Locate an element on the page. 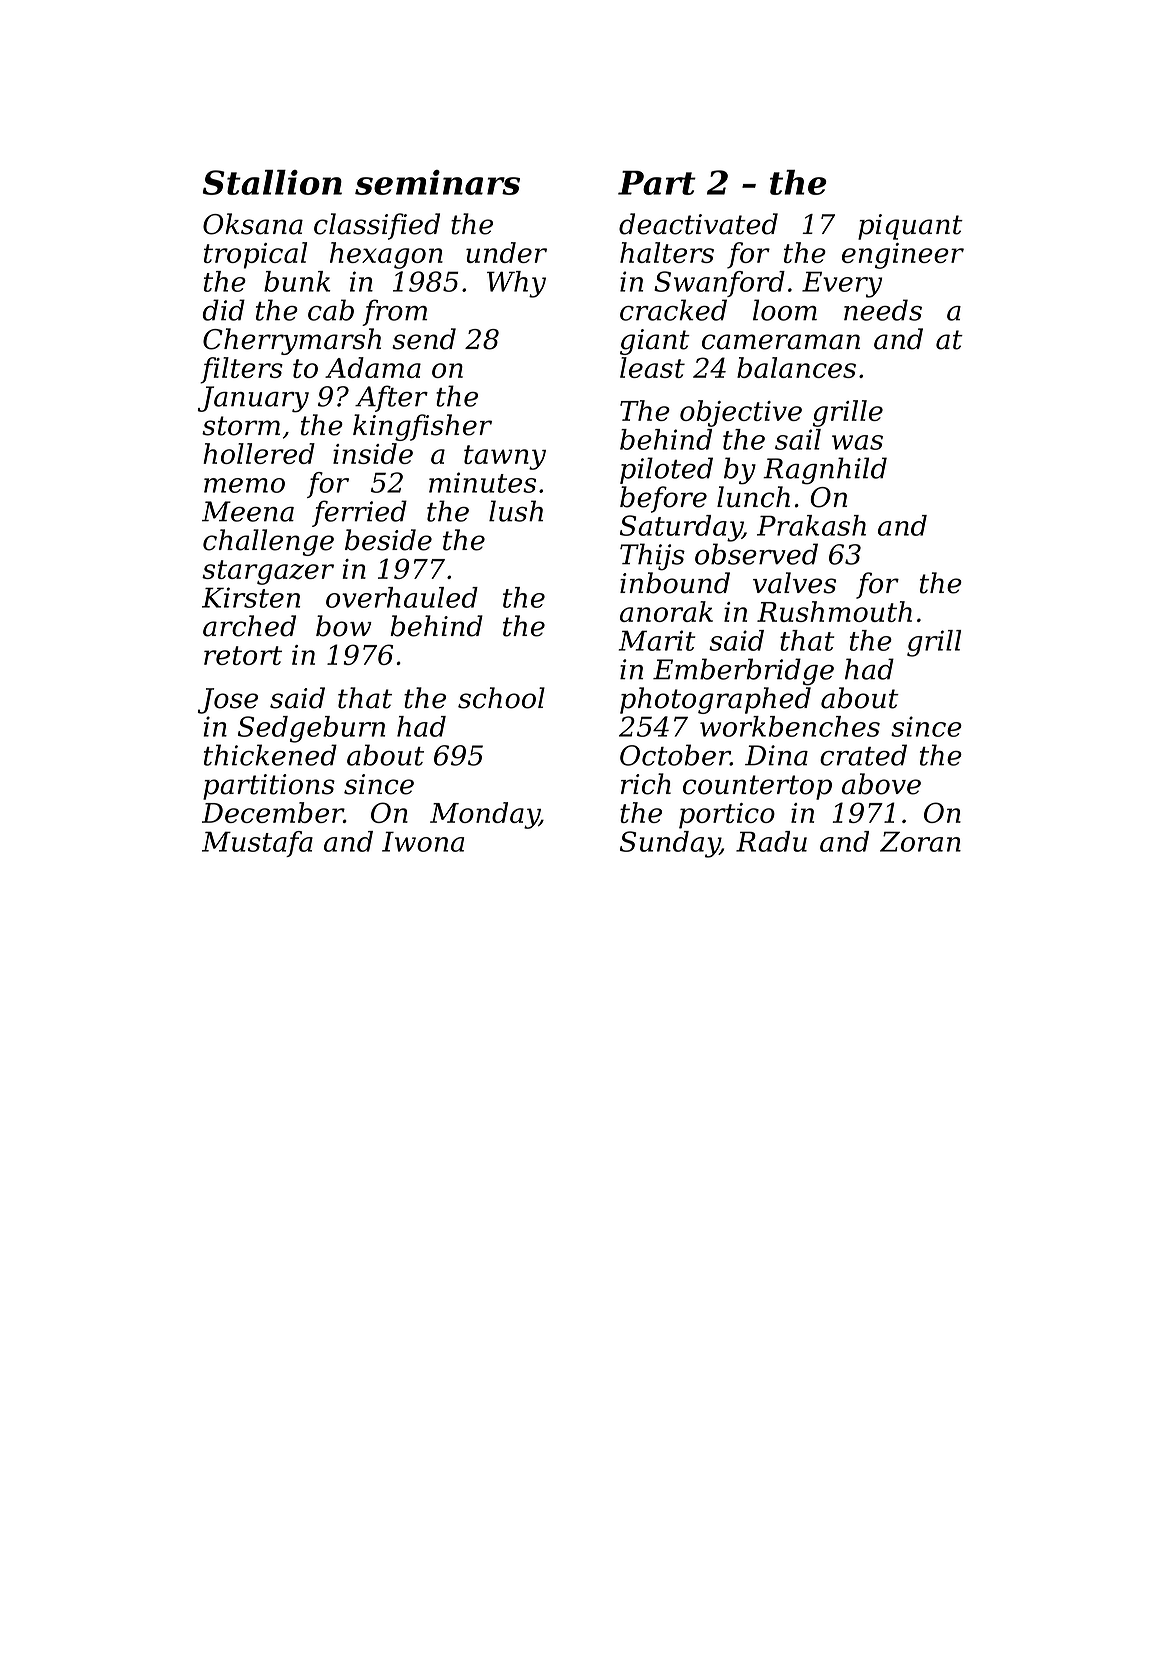  Stallion is located at coordinates (272, 182).
